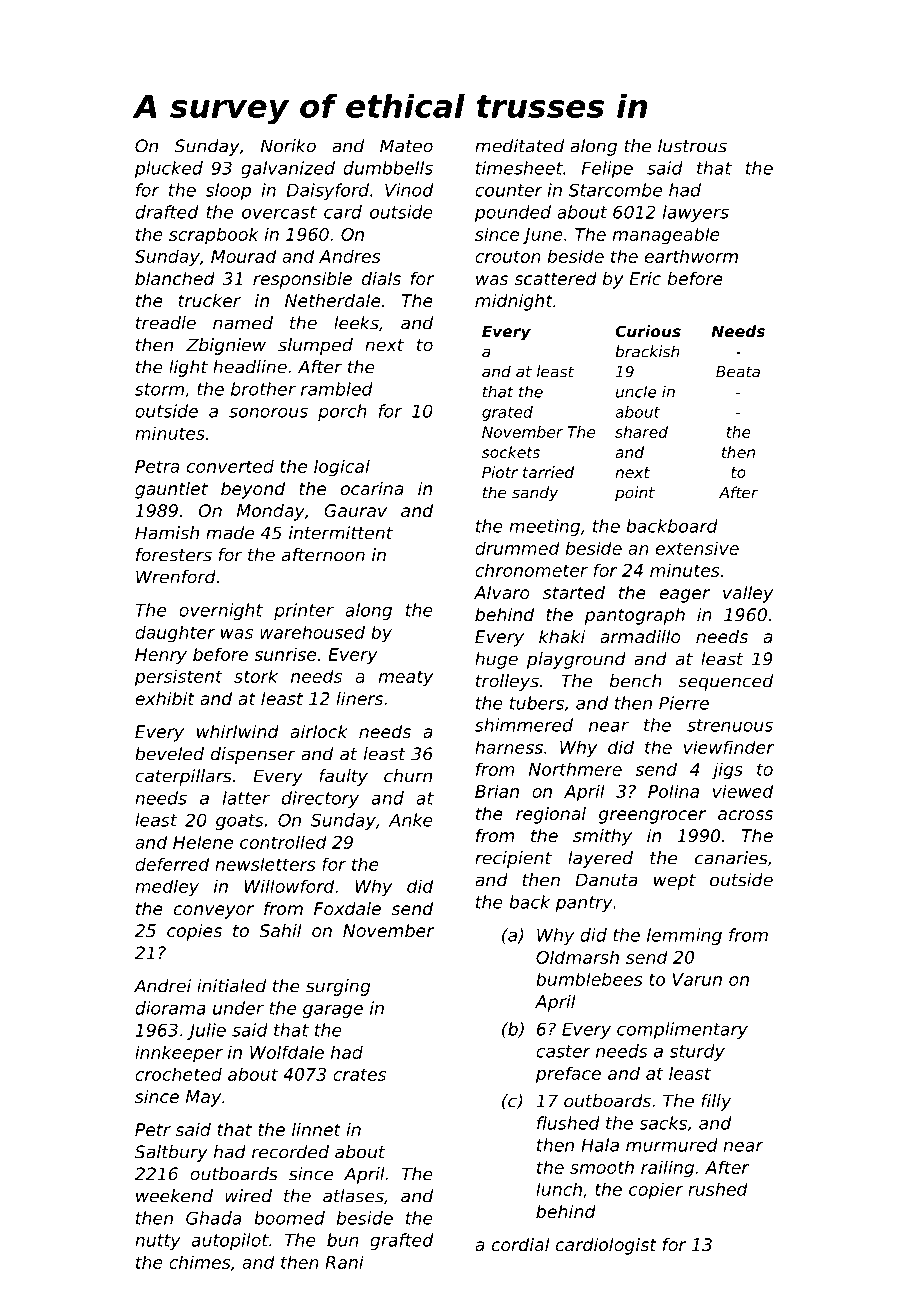  What do you see at coordinates (726, 682) in the screenshot?
I see `sequenced` at bounding box center [726, 682].
